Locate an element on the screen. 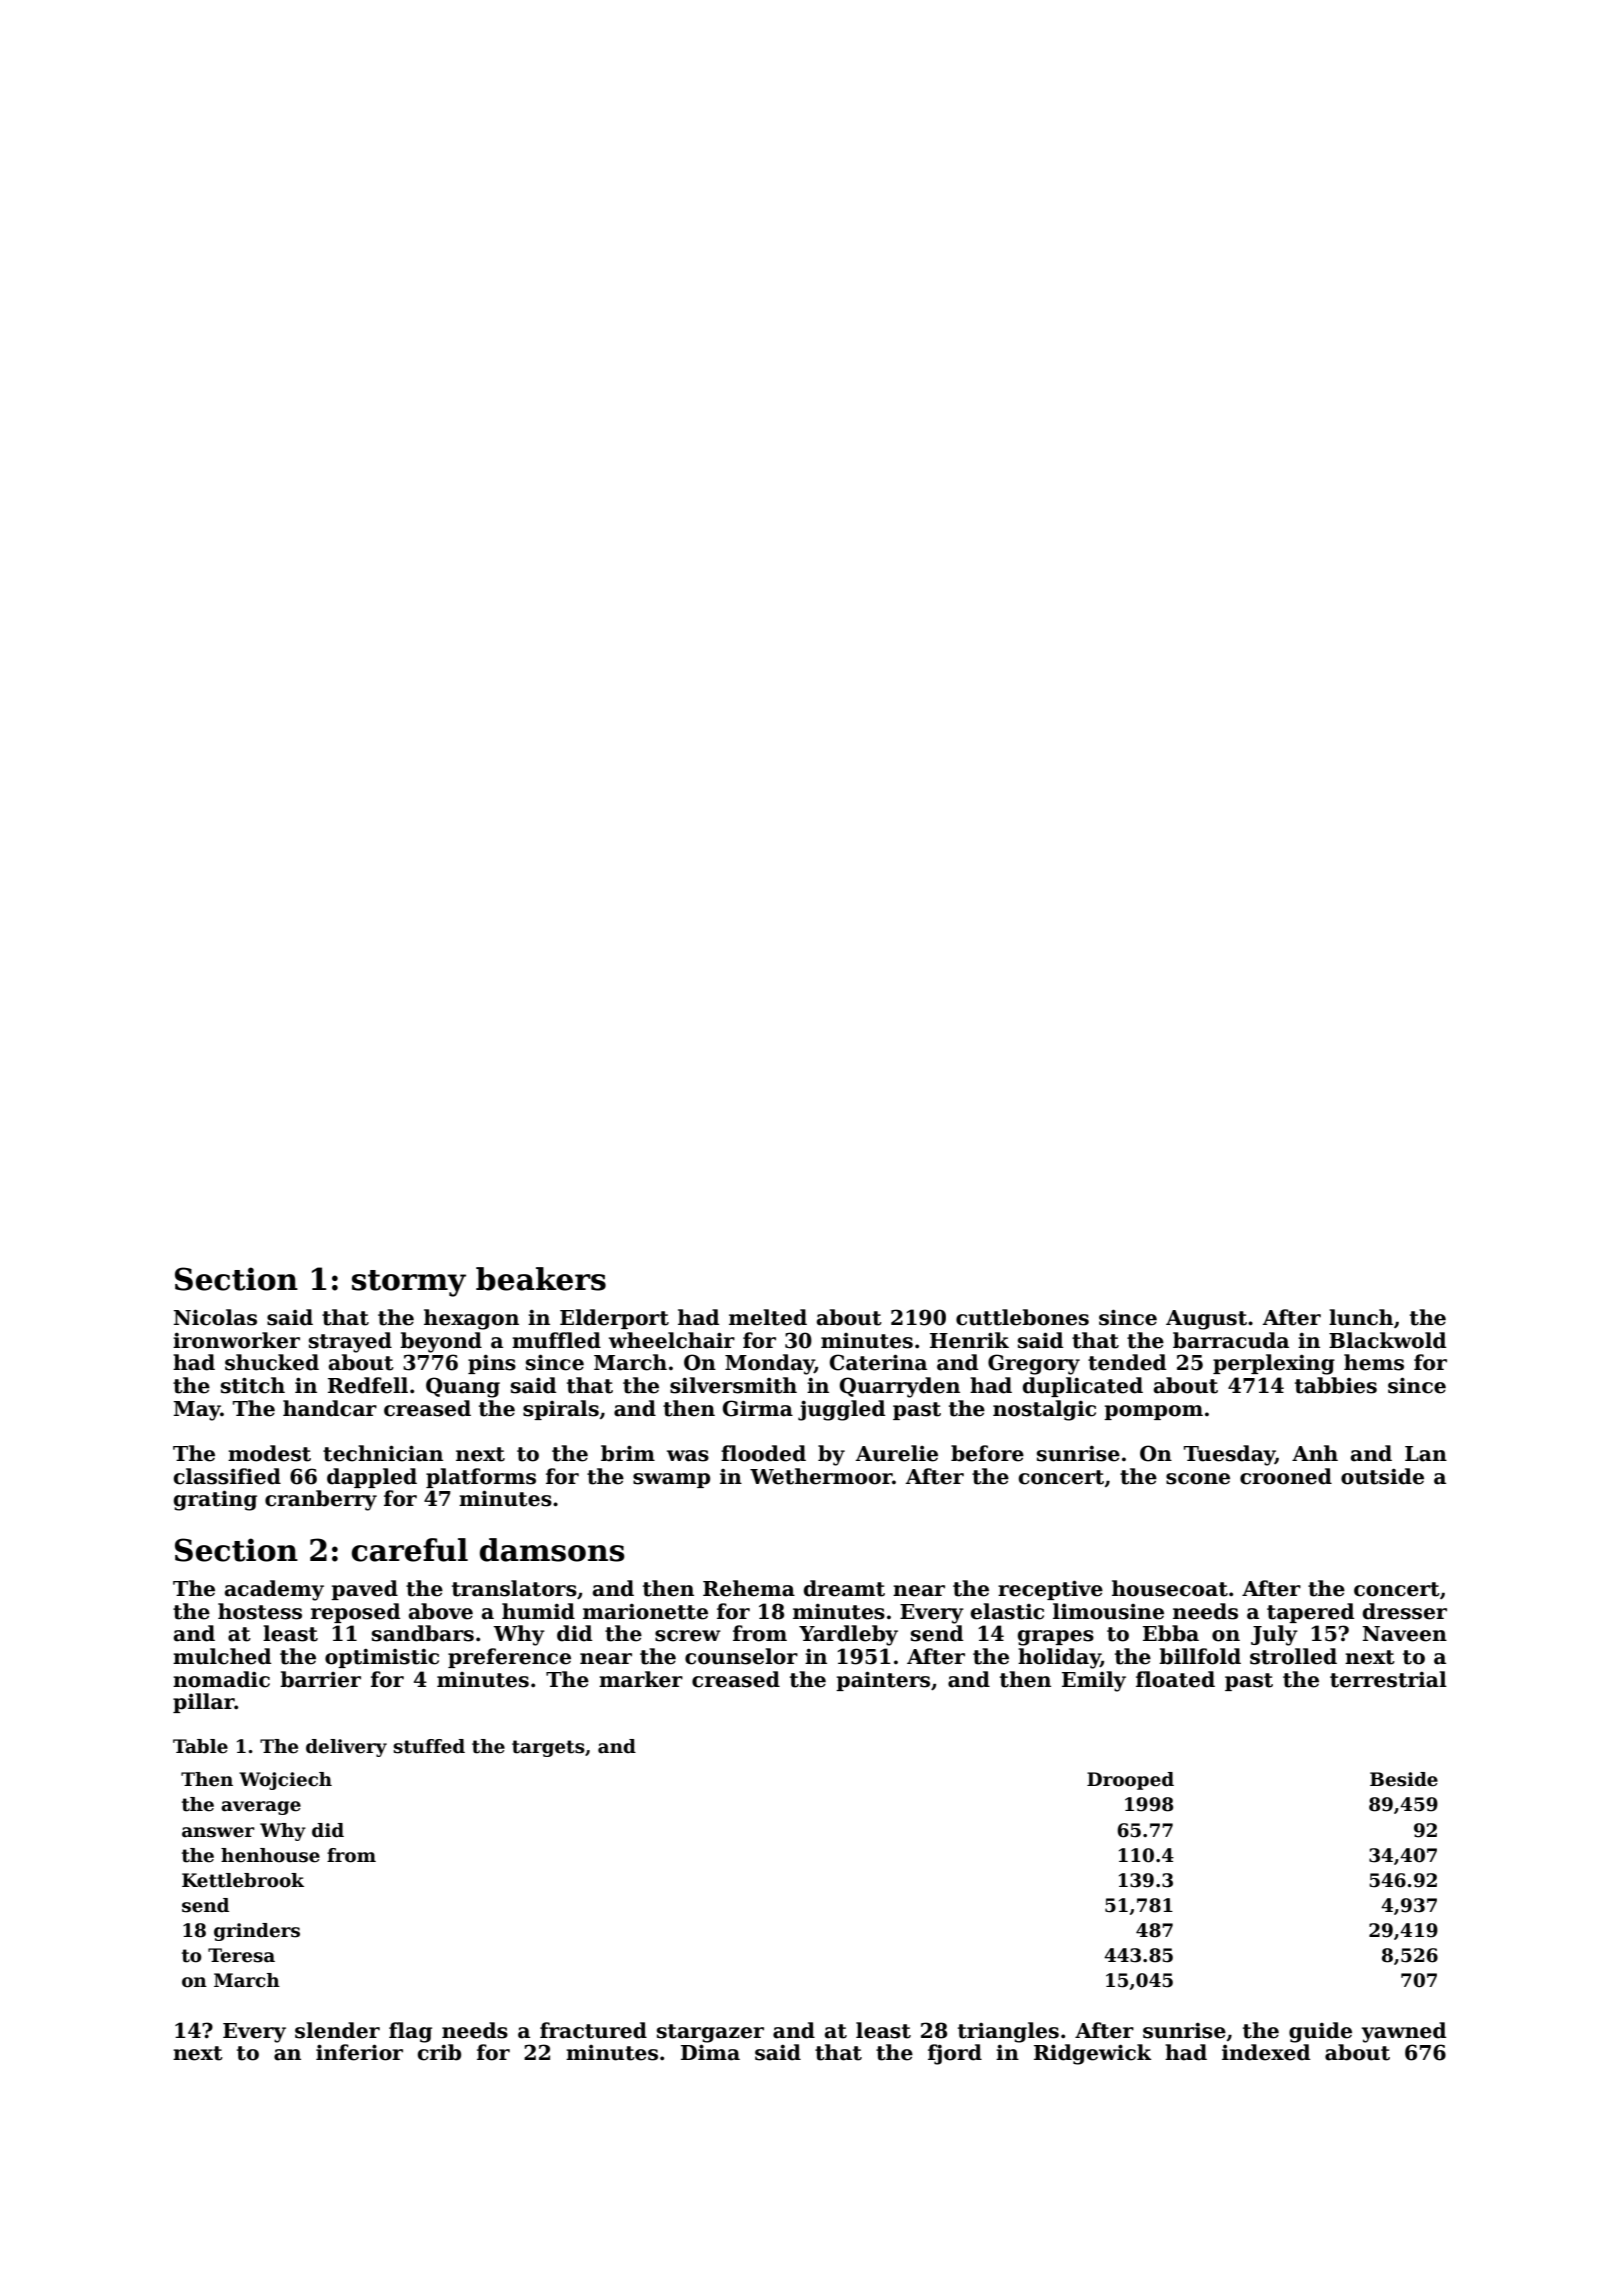 Image resolution: width=1620 pixels, height=2292 pixels. tended is located at coordinates (1127, 1362).
